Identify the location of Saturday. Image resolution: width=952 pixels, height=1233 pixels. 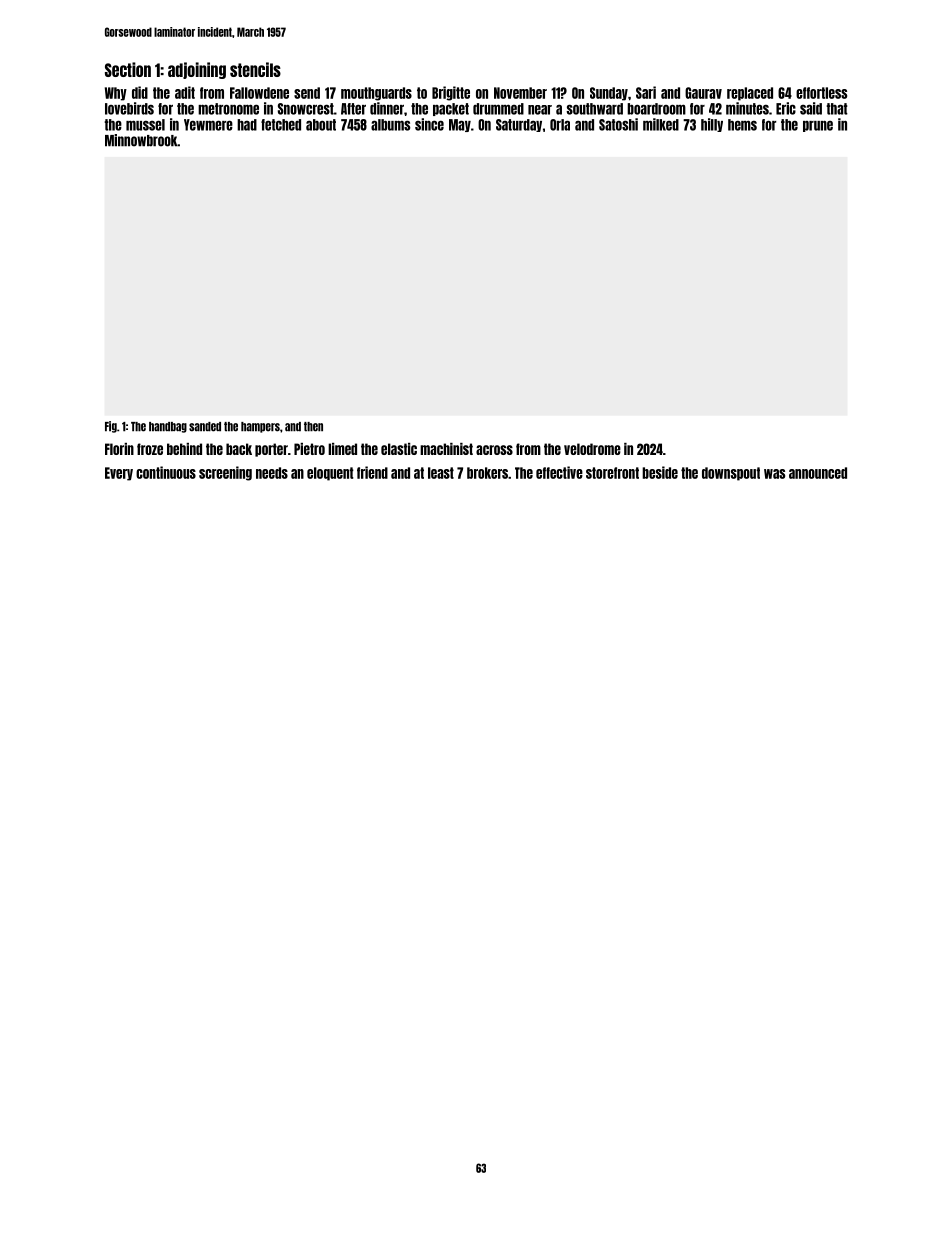
(519, 125).
